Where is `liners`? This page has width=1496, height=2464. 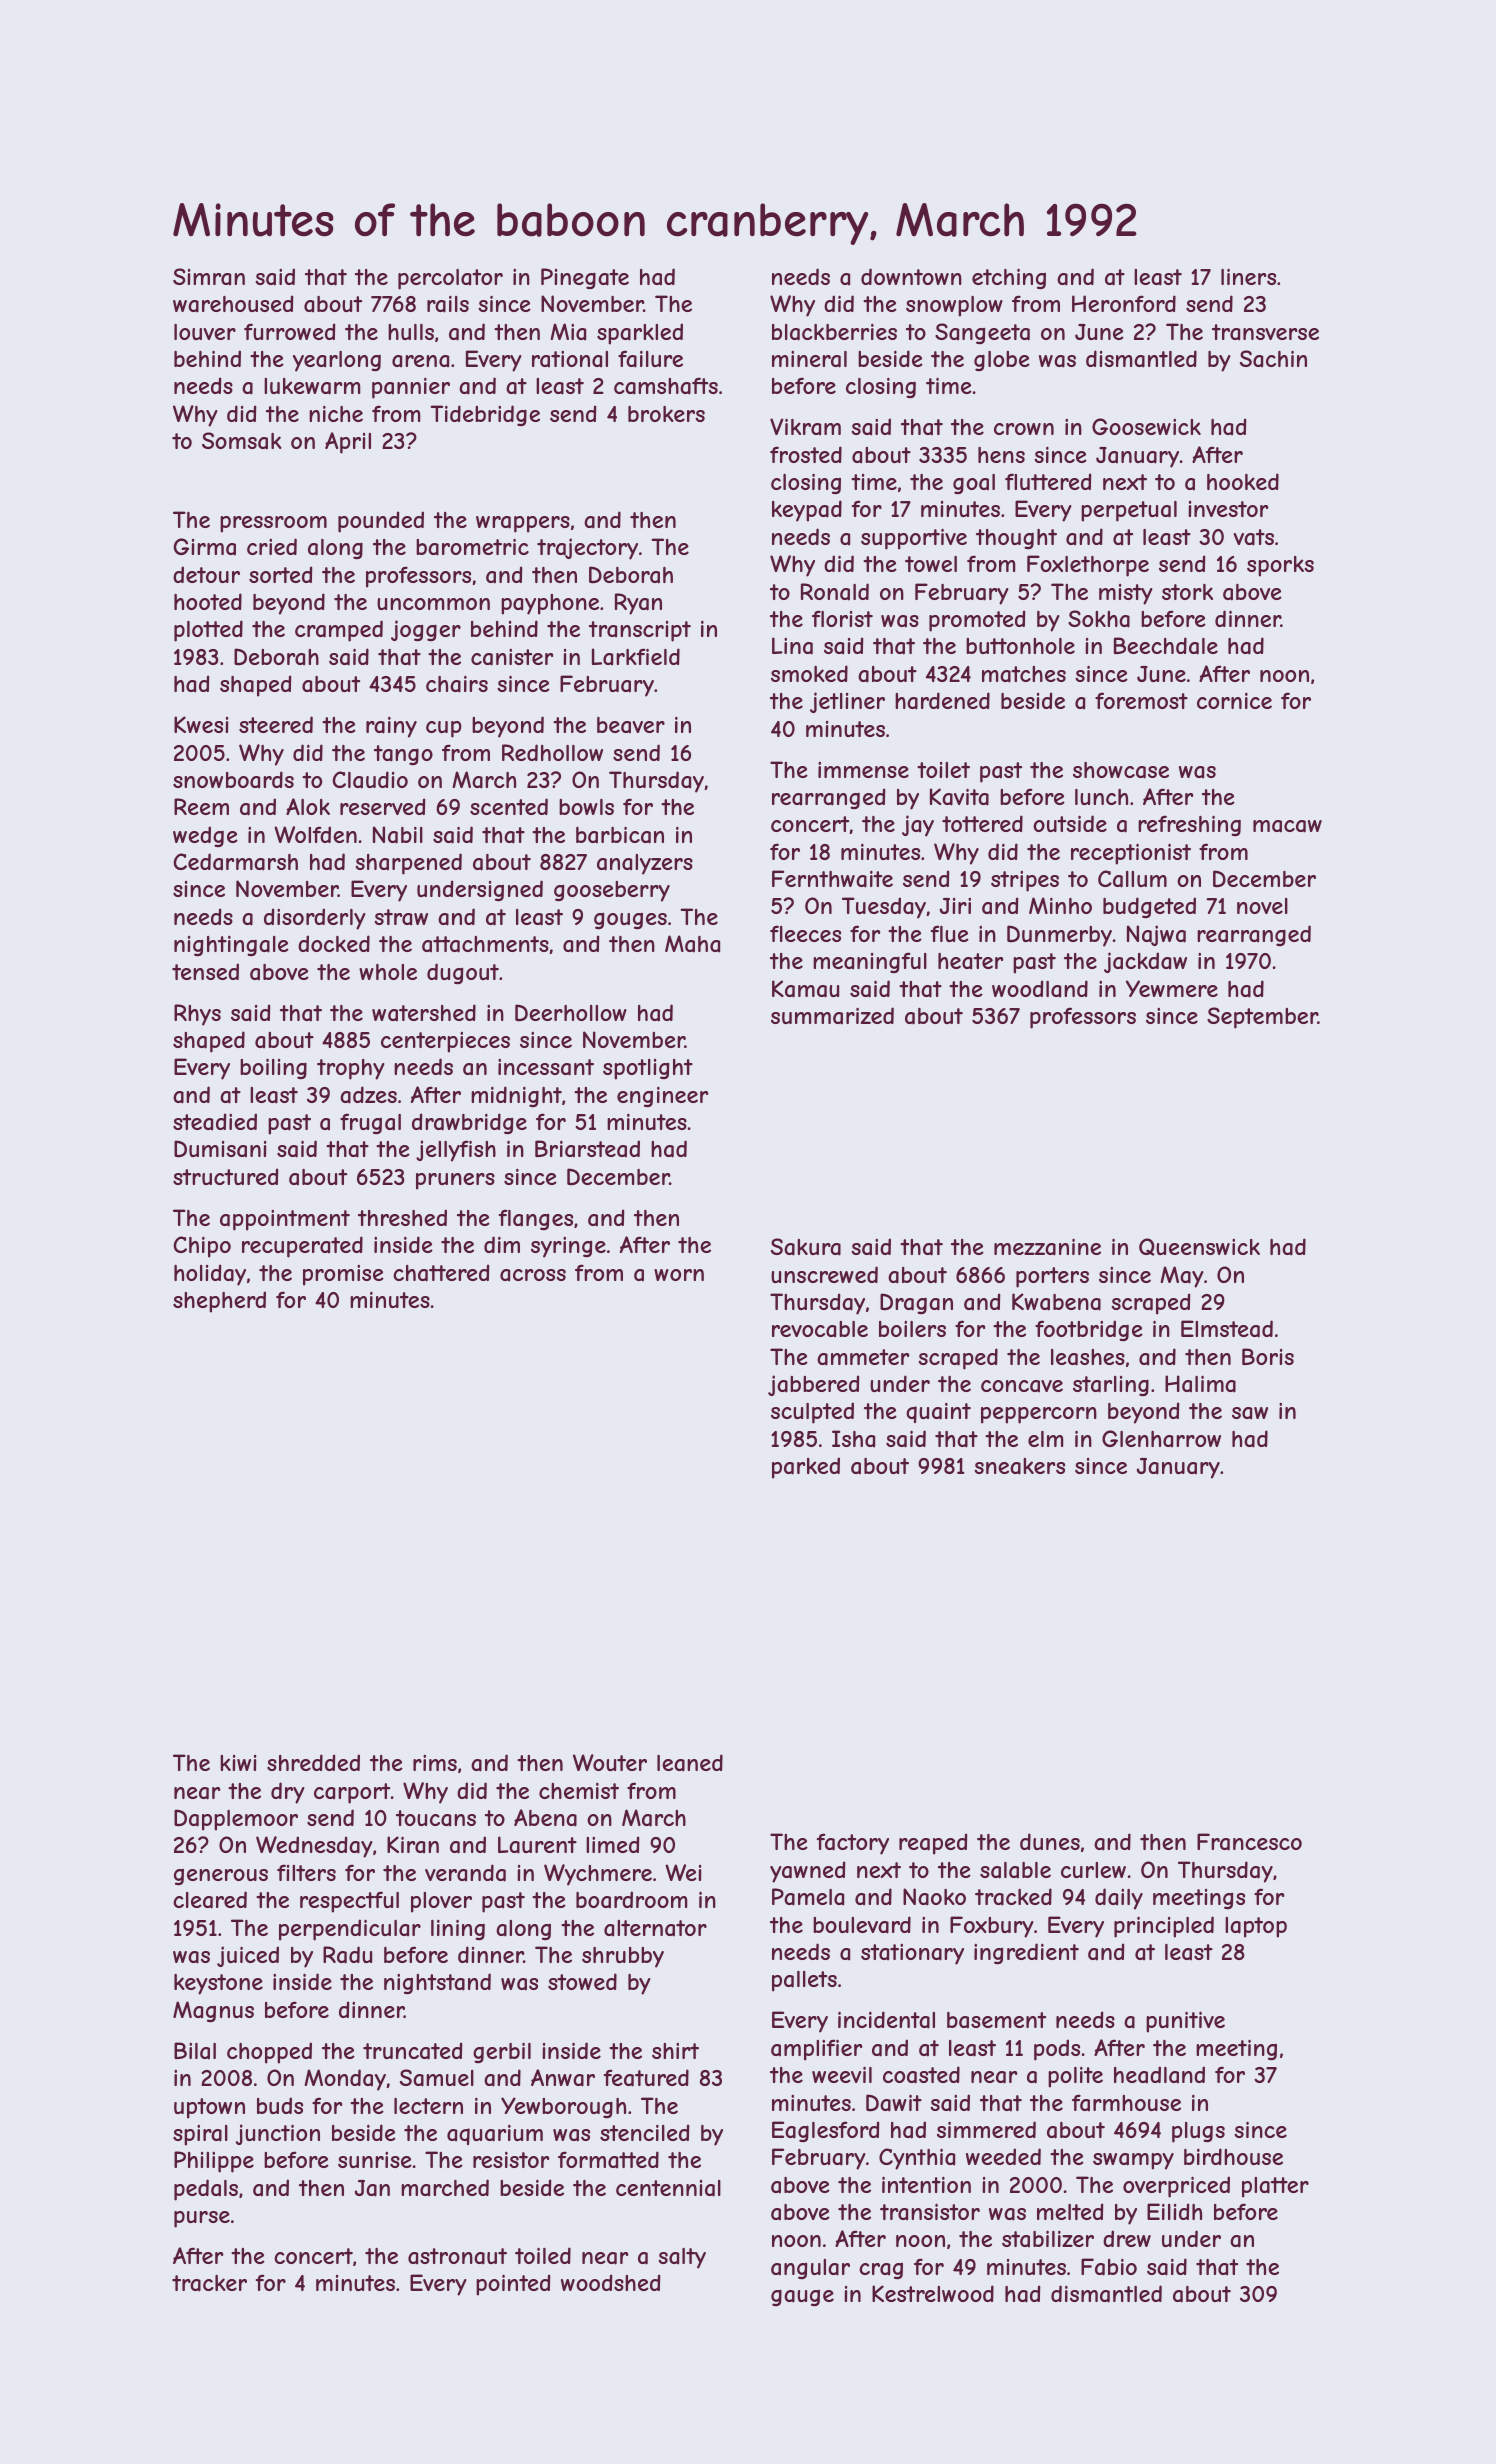 liners is located at coordinates (1248, 276).
